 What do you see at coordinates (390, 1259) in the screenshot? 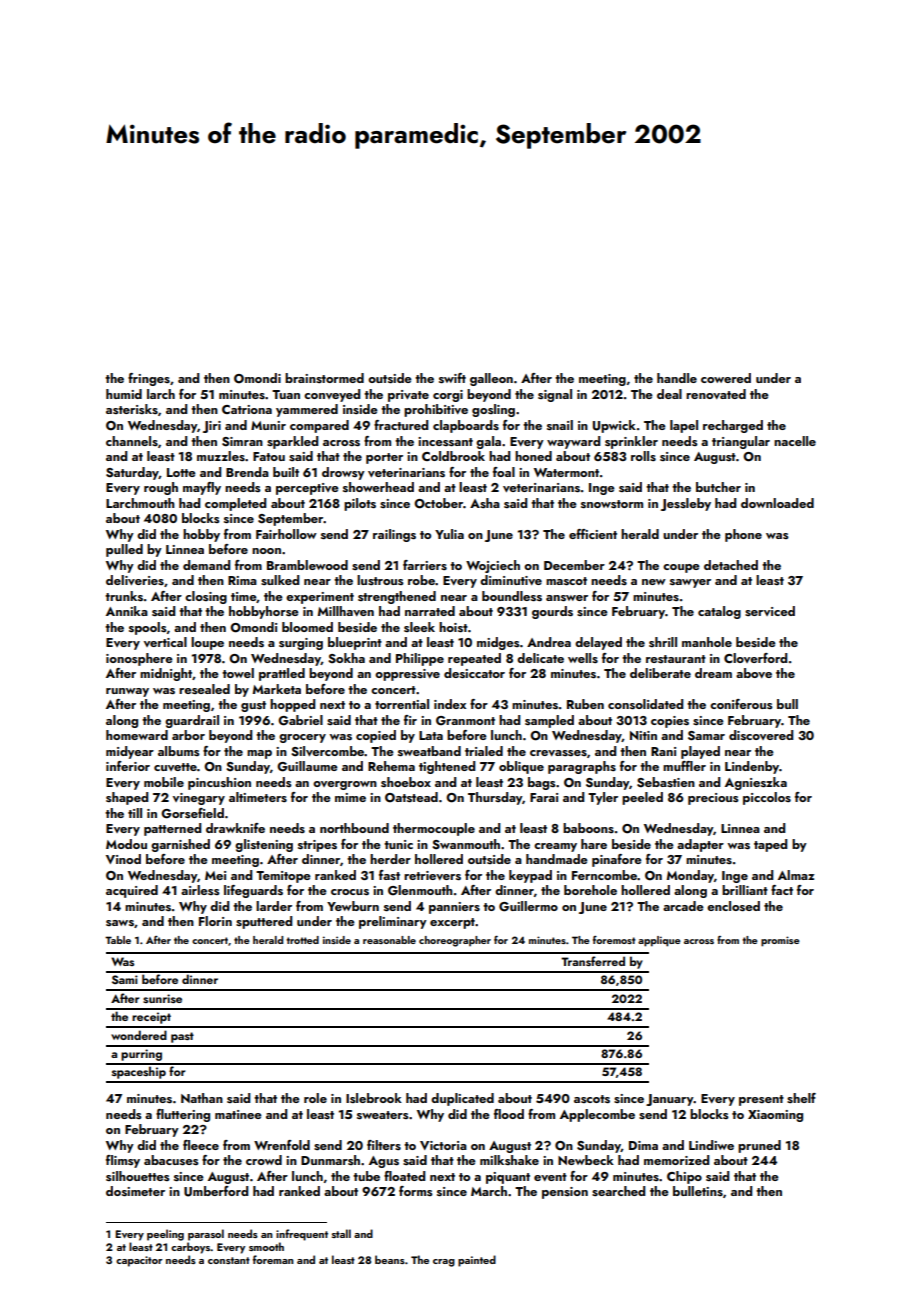
I see `beans` at bounding box center [390, 1259].
